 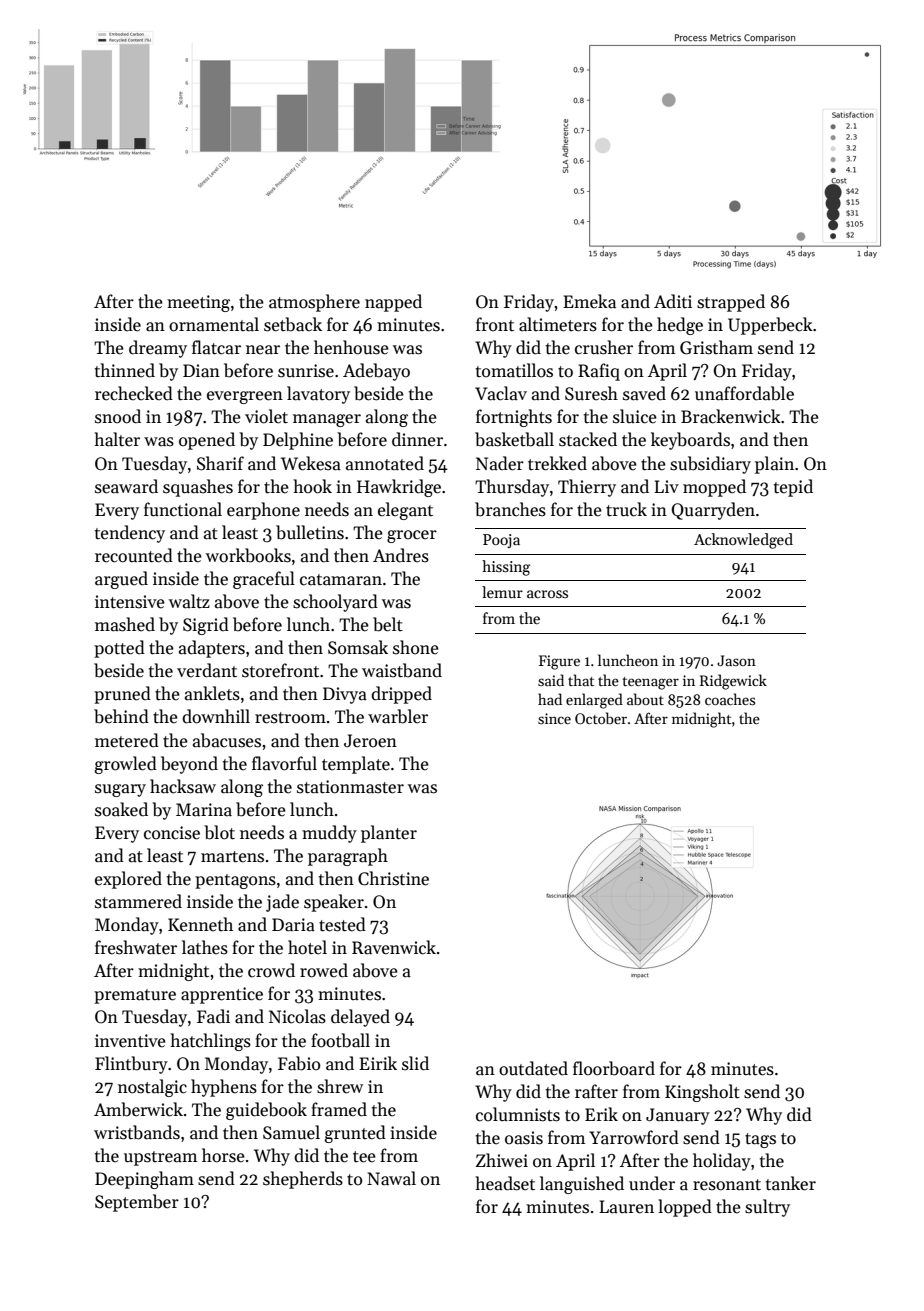 What do you see at coordinates (284, 763) in the page?
I see `flavorful` at bounding box center [284, 763].
